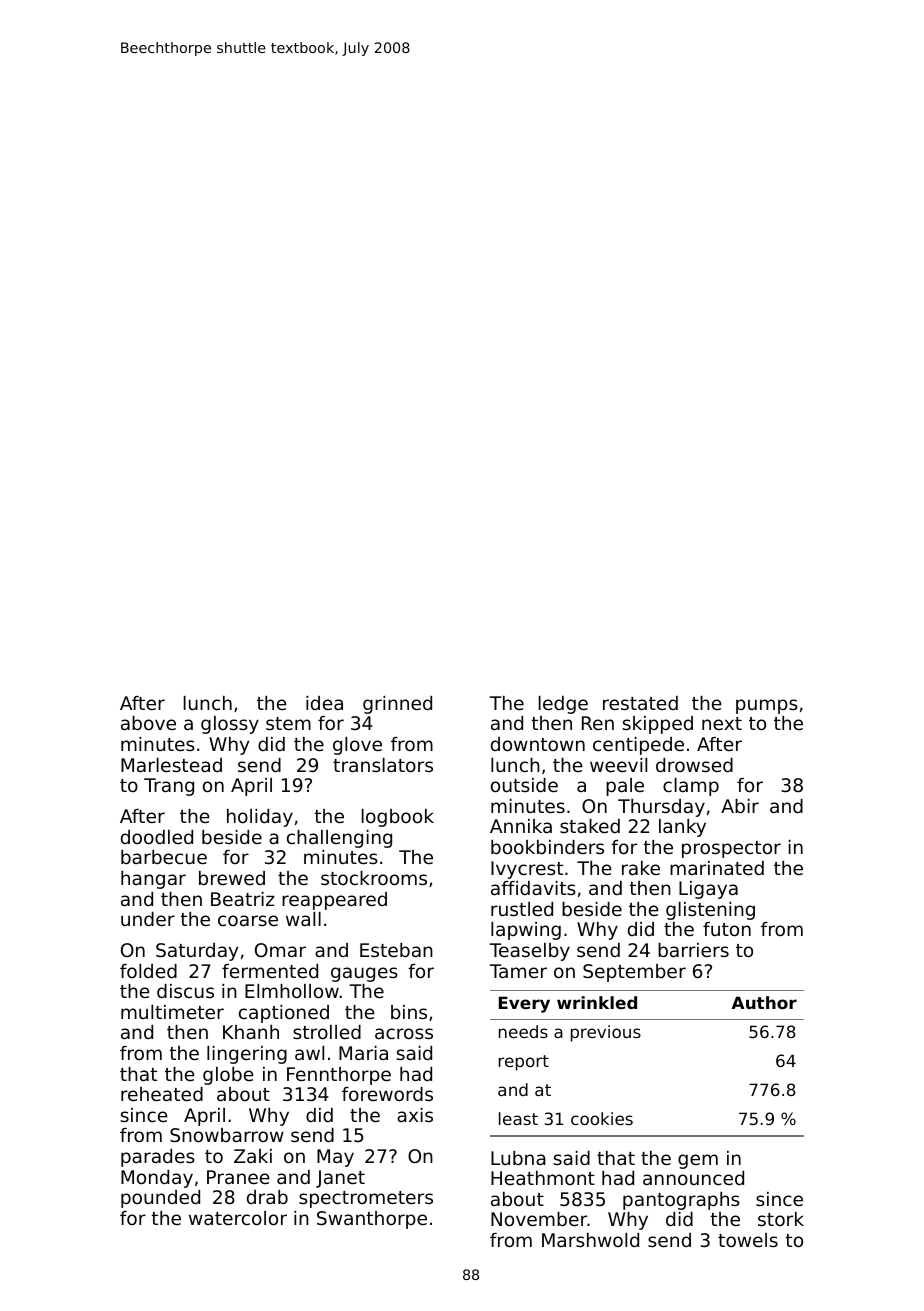 Image resolution: width=924 pixels, height=1311 pixels. What do you see at coordinates (590, 1240) in the page?
I see `Marshwold` at bounding box center [590, 1240].
